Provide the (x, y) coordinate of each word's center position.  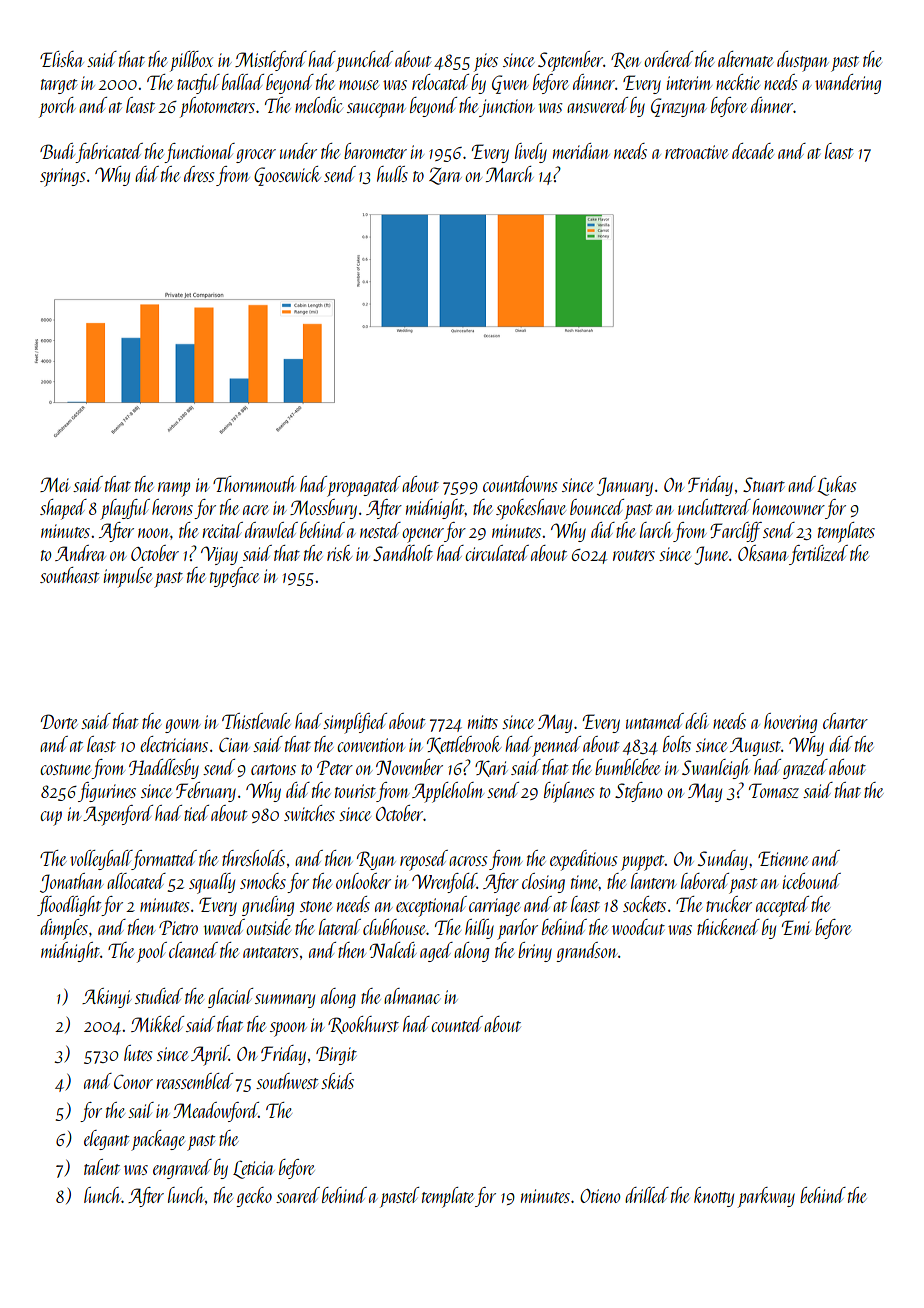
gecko (254, 1197)
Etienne (783, 858)
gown (183, 726)
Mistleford (271, 61)
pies (486, 62)
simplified (355, 723)
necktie (738, 82)
